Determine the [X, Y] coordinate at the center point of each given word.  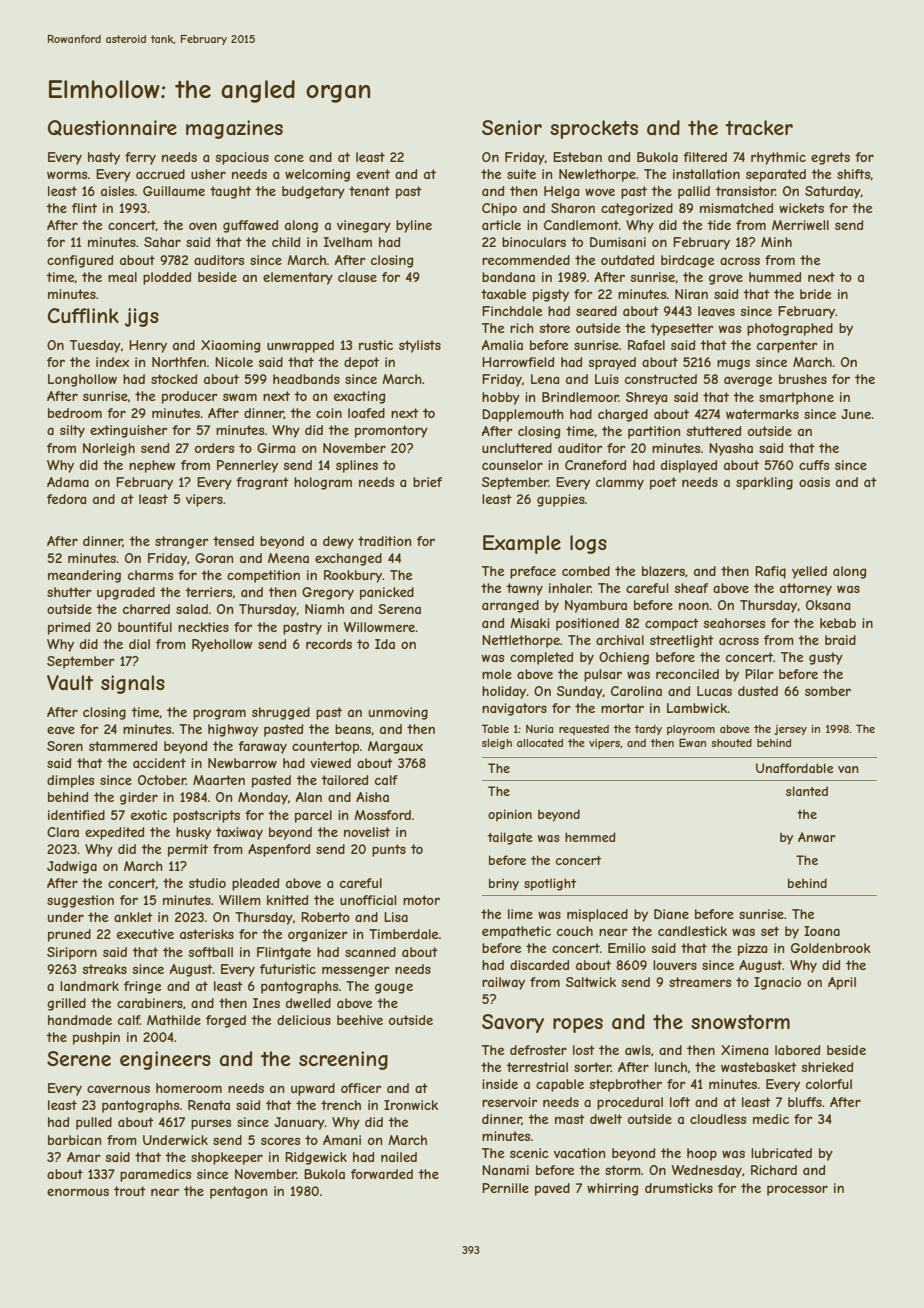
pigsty [551, 295]
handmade [80, 1020]
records [329, 644]
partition [654, 432]
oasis [814, 482]
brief [427, 482]
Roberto [325, 917]
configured [80, 261]
